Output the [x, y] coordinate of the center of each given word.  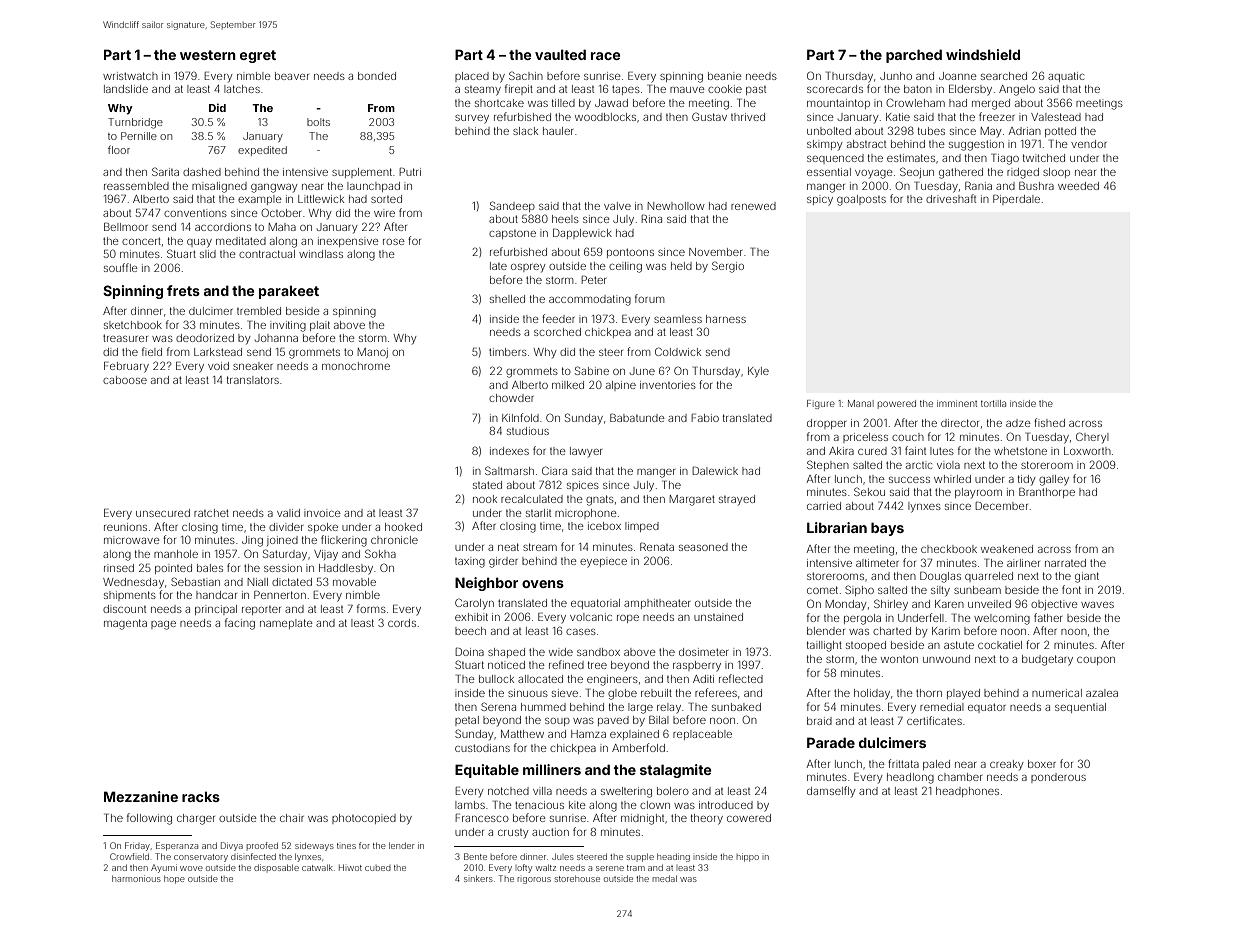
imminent [957, 404]
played [963, 694]
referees [716, 692]
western [208, 55]
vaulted [560, 54]
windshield [983, 54]
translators [253, 380]
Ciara [554, 470]
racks [201, 796]
